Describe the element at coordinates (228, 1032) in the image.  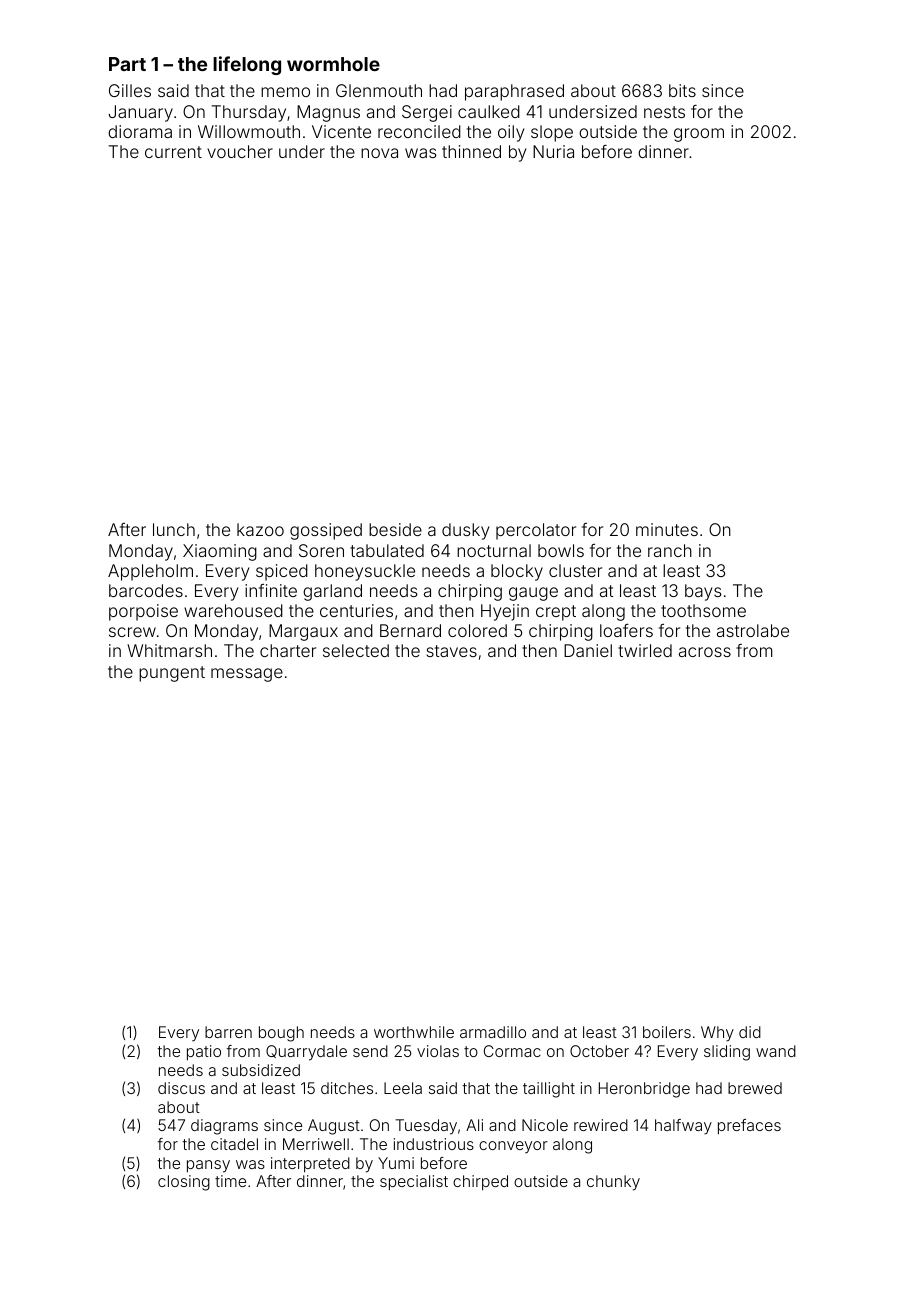
I see `barren` at that location.
